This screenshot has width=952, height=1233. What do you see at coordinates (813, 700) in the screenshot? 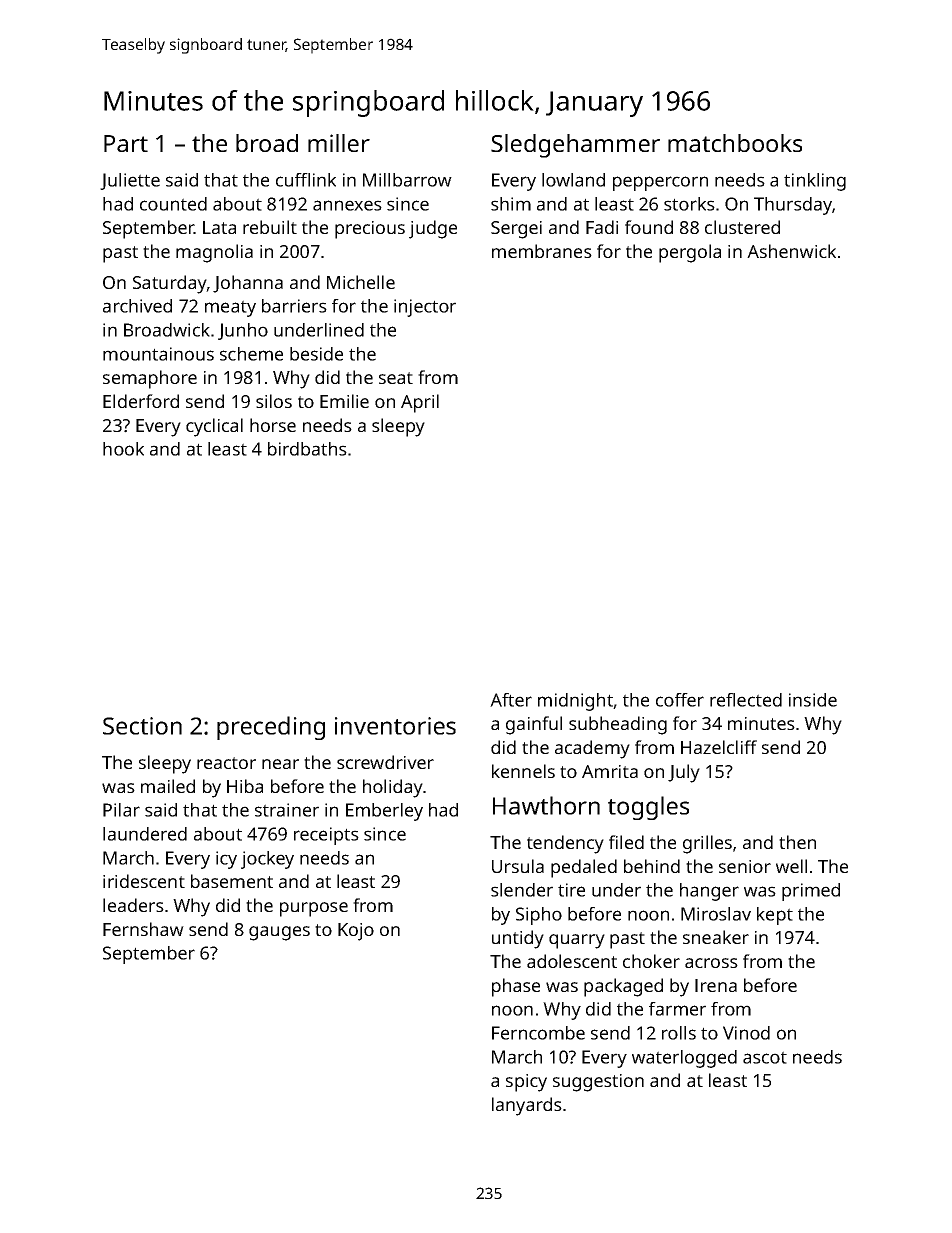
I see `inside` at bounding box center [813, 700].
